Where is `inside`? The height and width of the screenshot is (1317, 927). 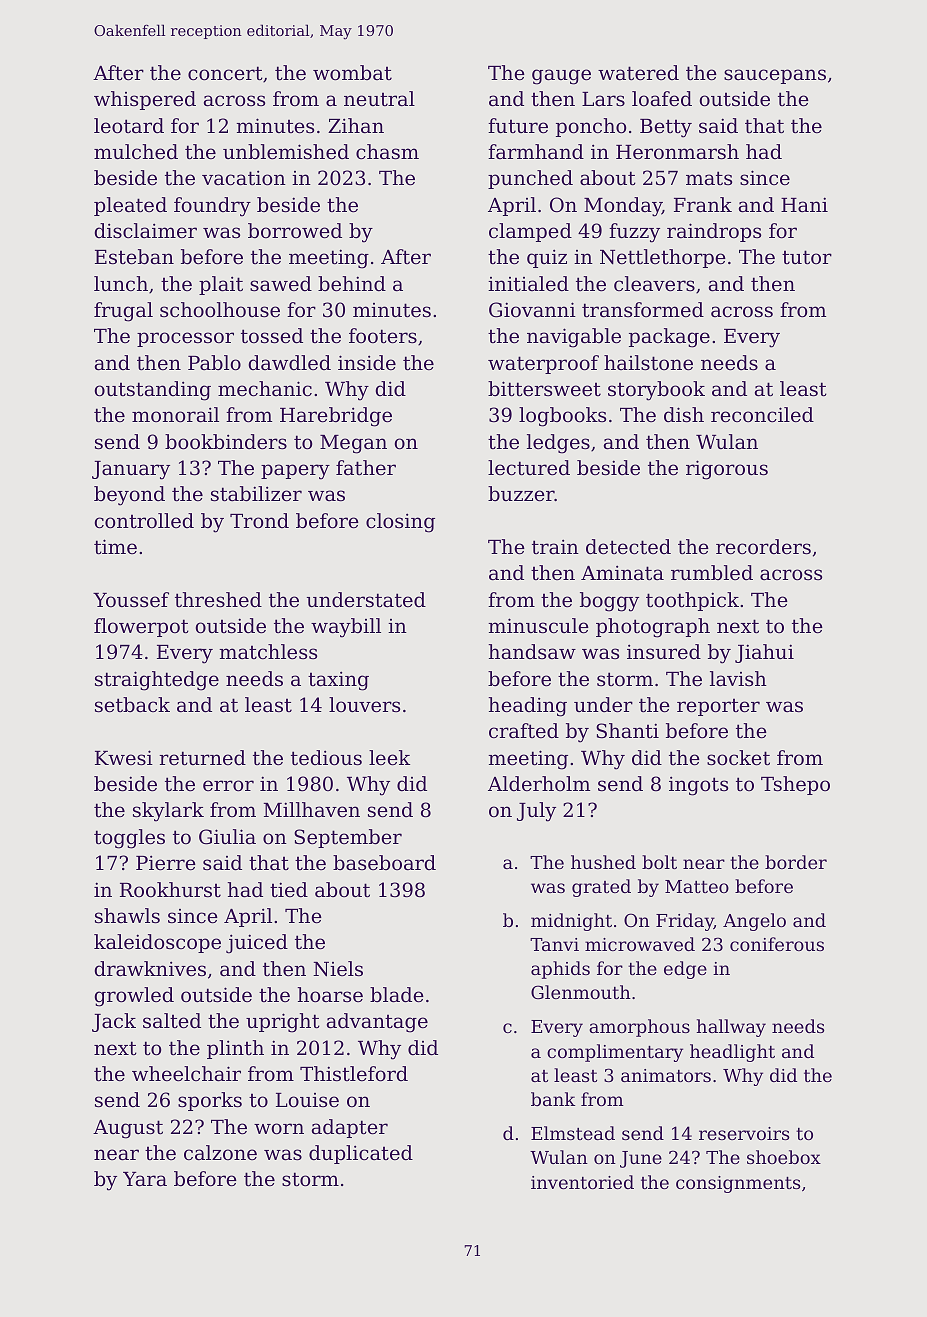
inside is located at coordinates (367, 363).
